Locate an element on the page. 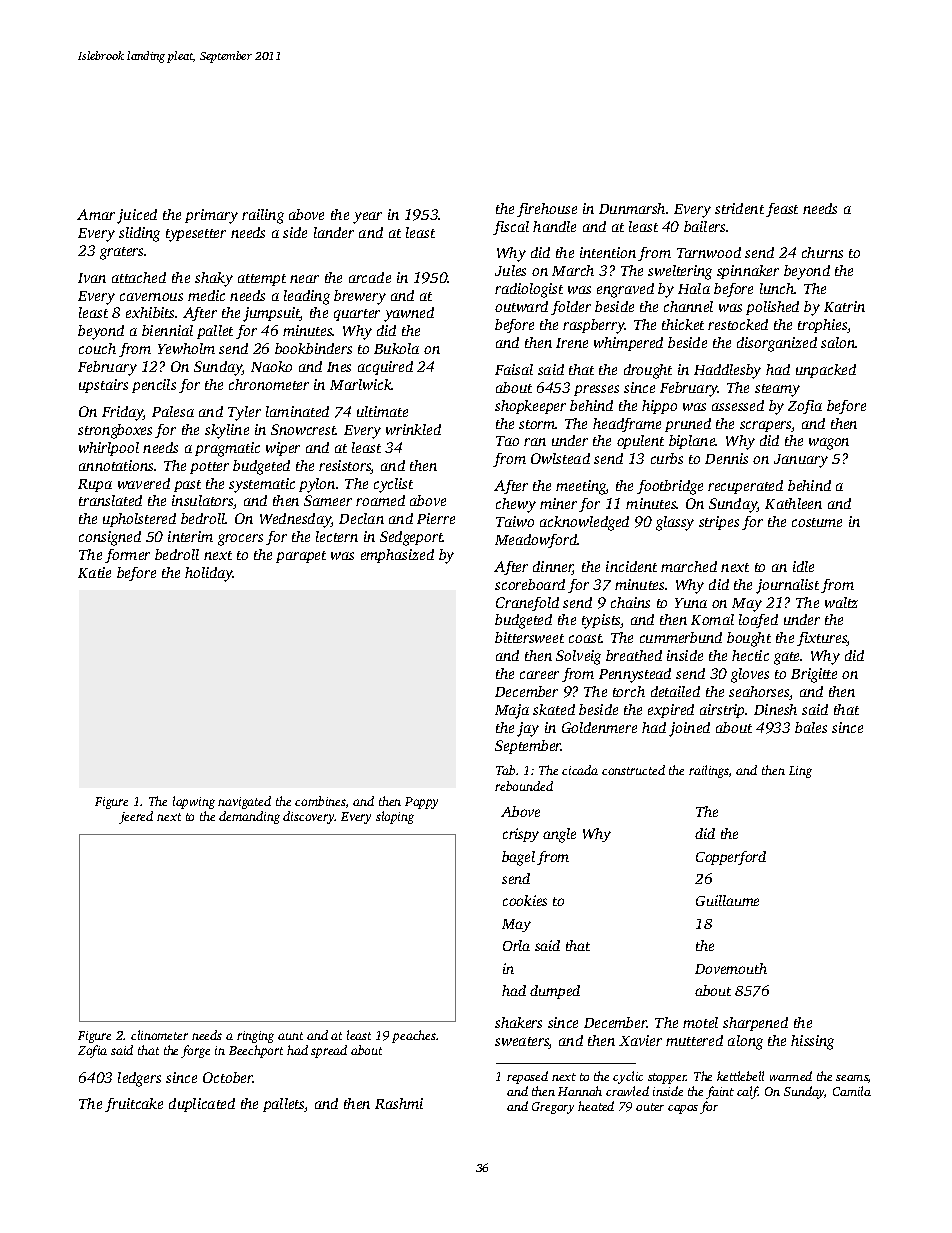 This page has height=1233, width=952. Poppy is located at coordinates (421, 803).
